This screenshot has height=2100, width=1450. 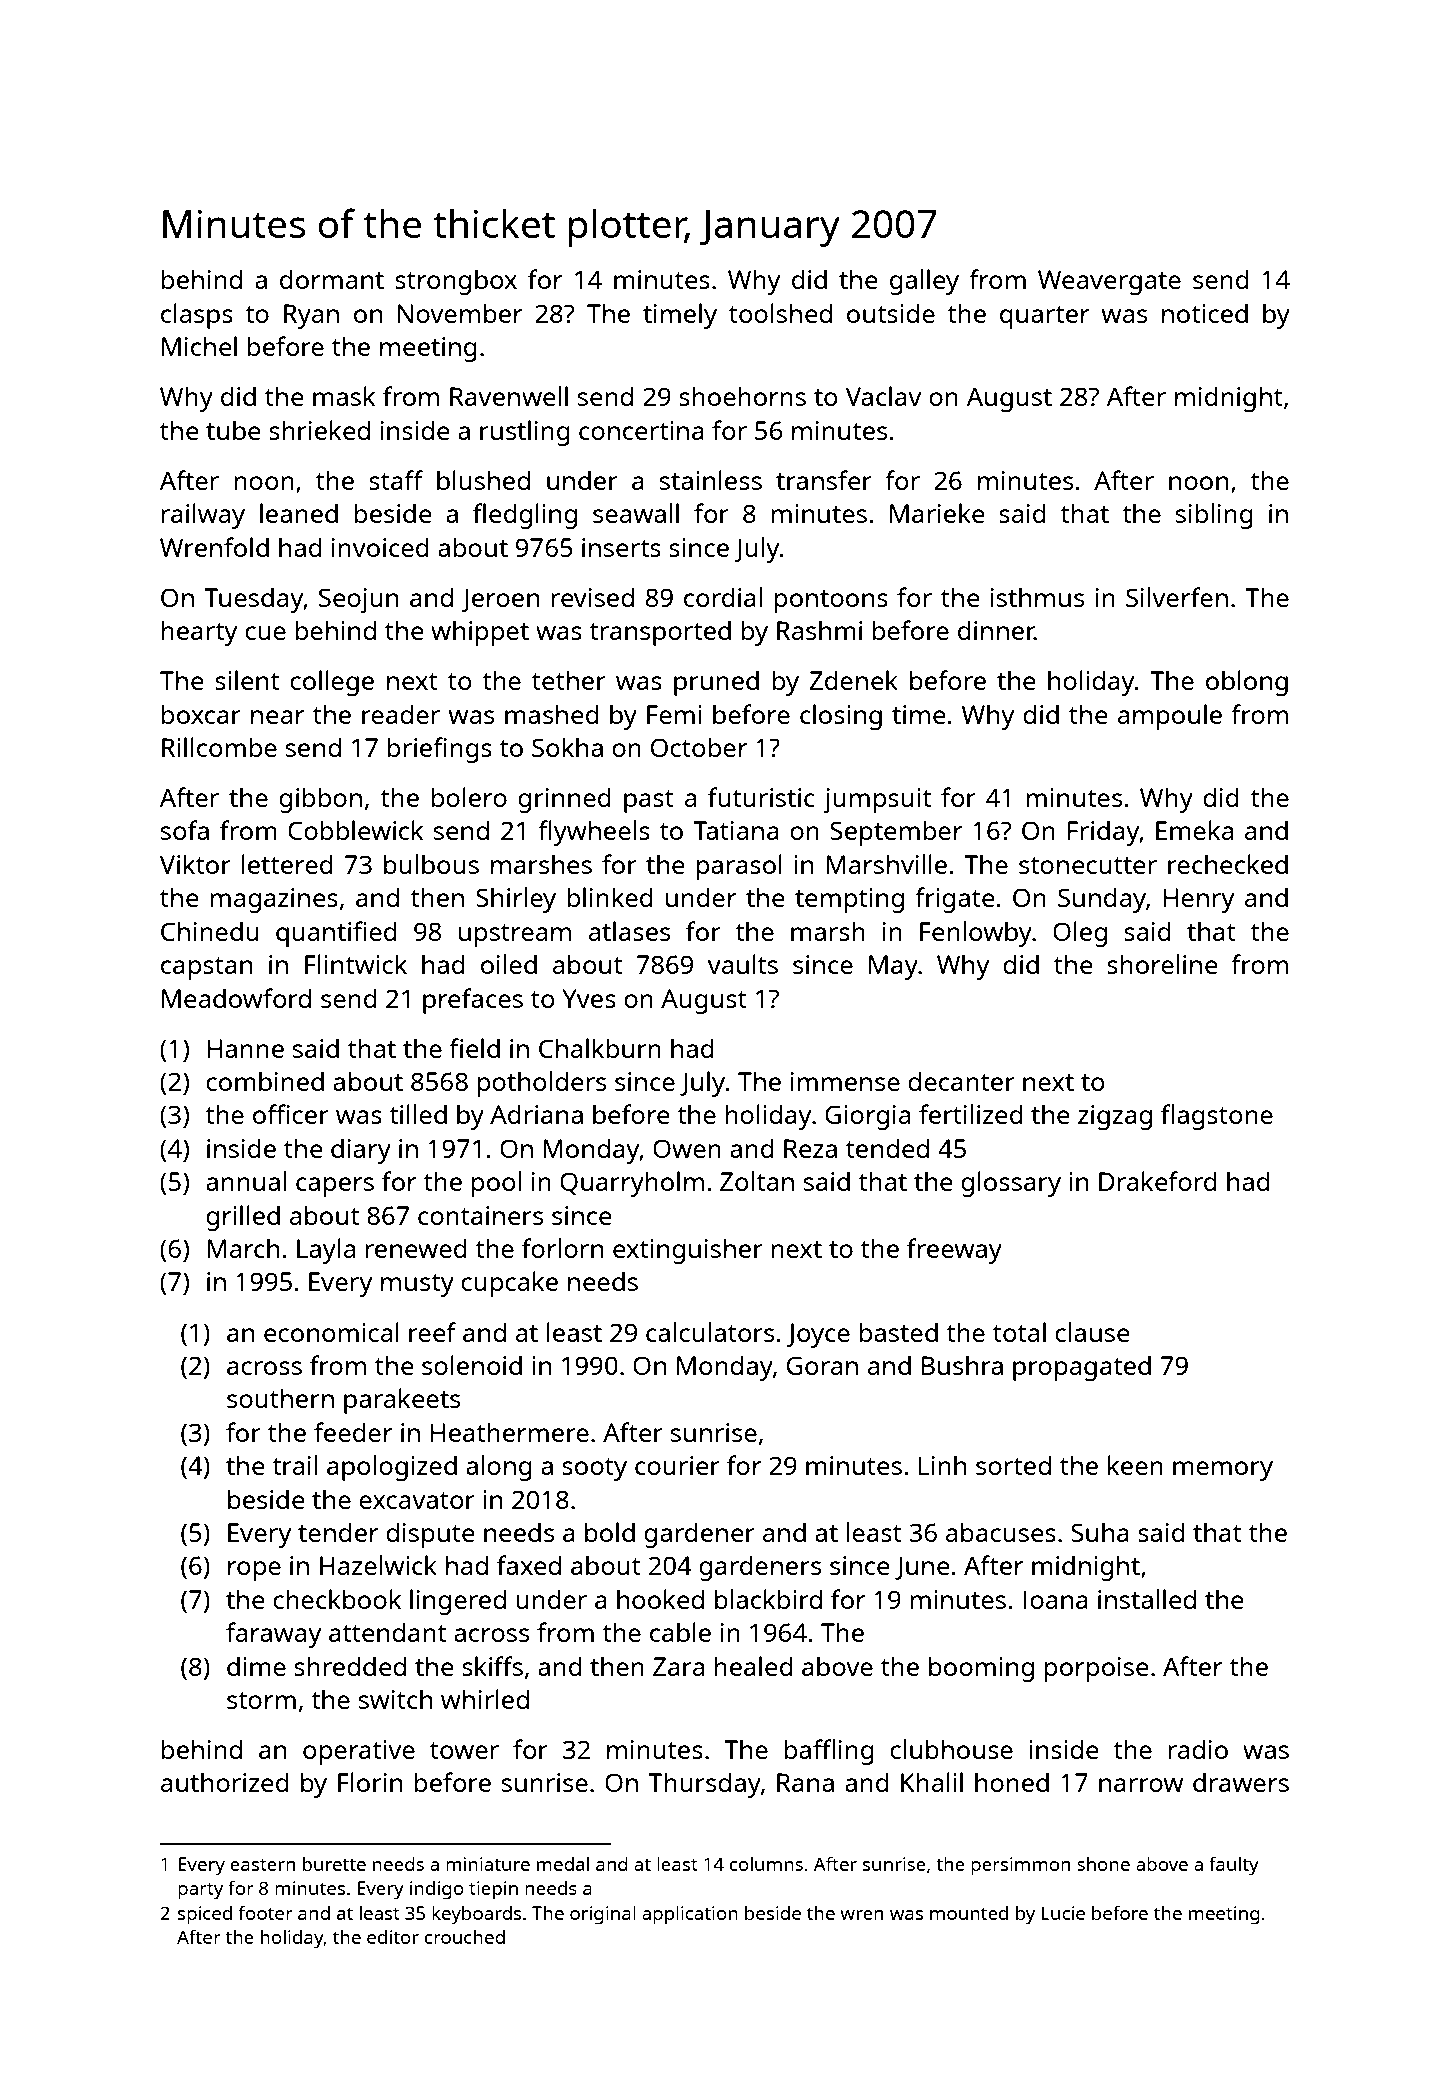 What do you see at coordinates (969, 1913) in the screenshot?
I see `mounted` at bounding box center [969, 1913].
